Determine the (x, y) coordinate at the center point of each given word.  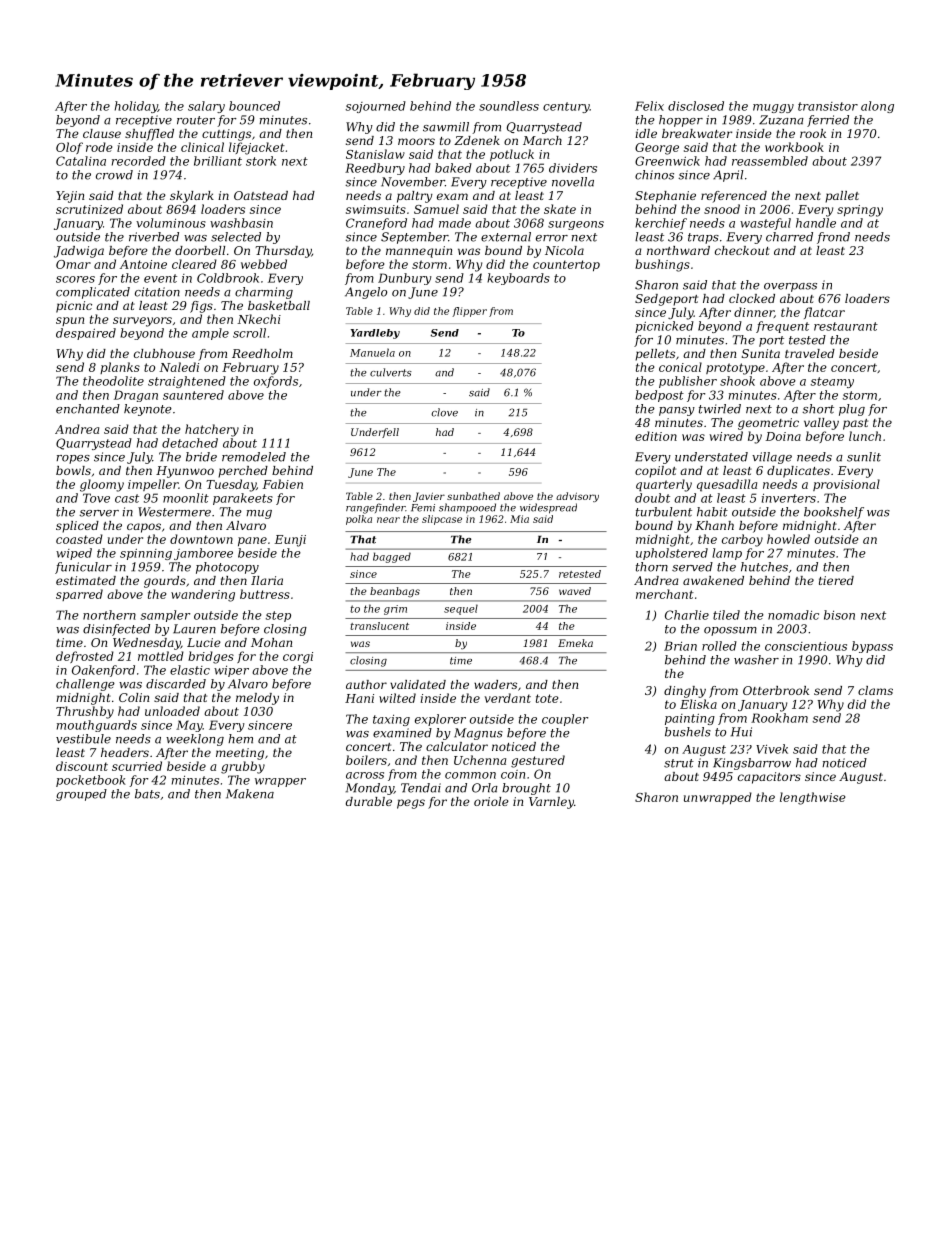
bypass (872, 647)
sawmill (446, 127)
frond (833, 238)
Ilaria (267, 580)
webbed (264, 264)
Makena (250, 794)
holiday (136, 107)
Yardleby (375, 334)
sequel (461, 609)
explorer (440, 720)
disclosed (696, 106)
